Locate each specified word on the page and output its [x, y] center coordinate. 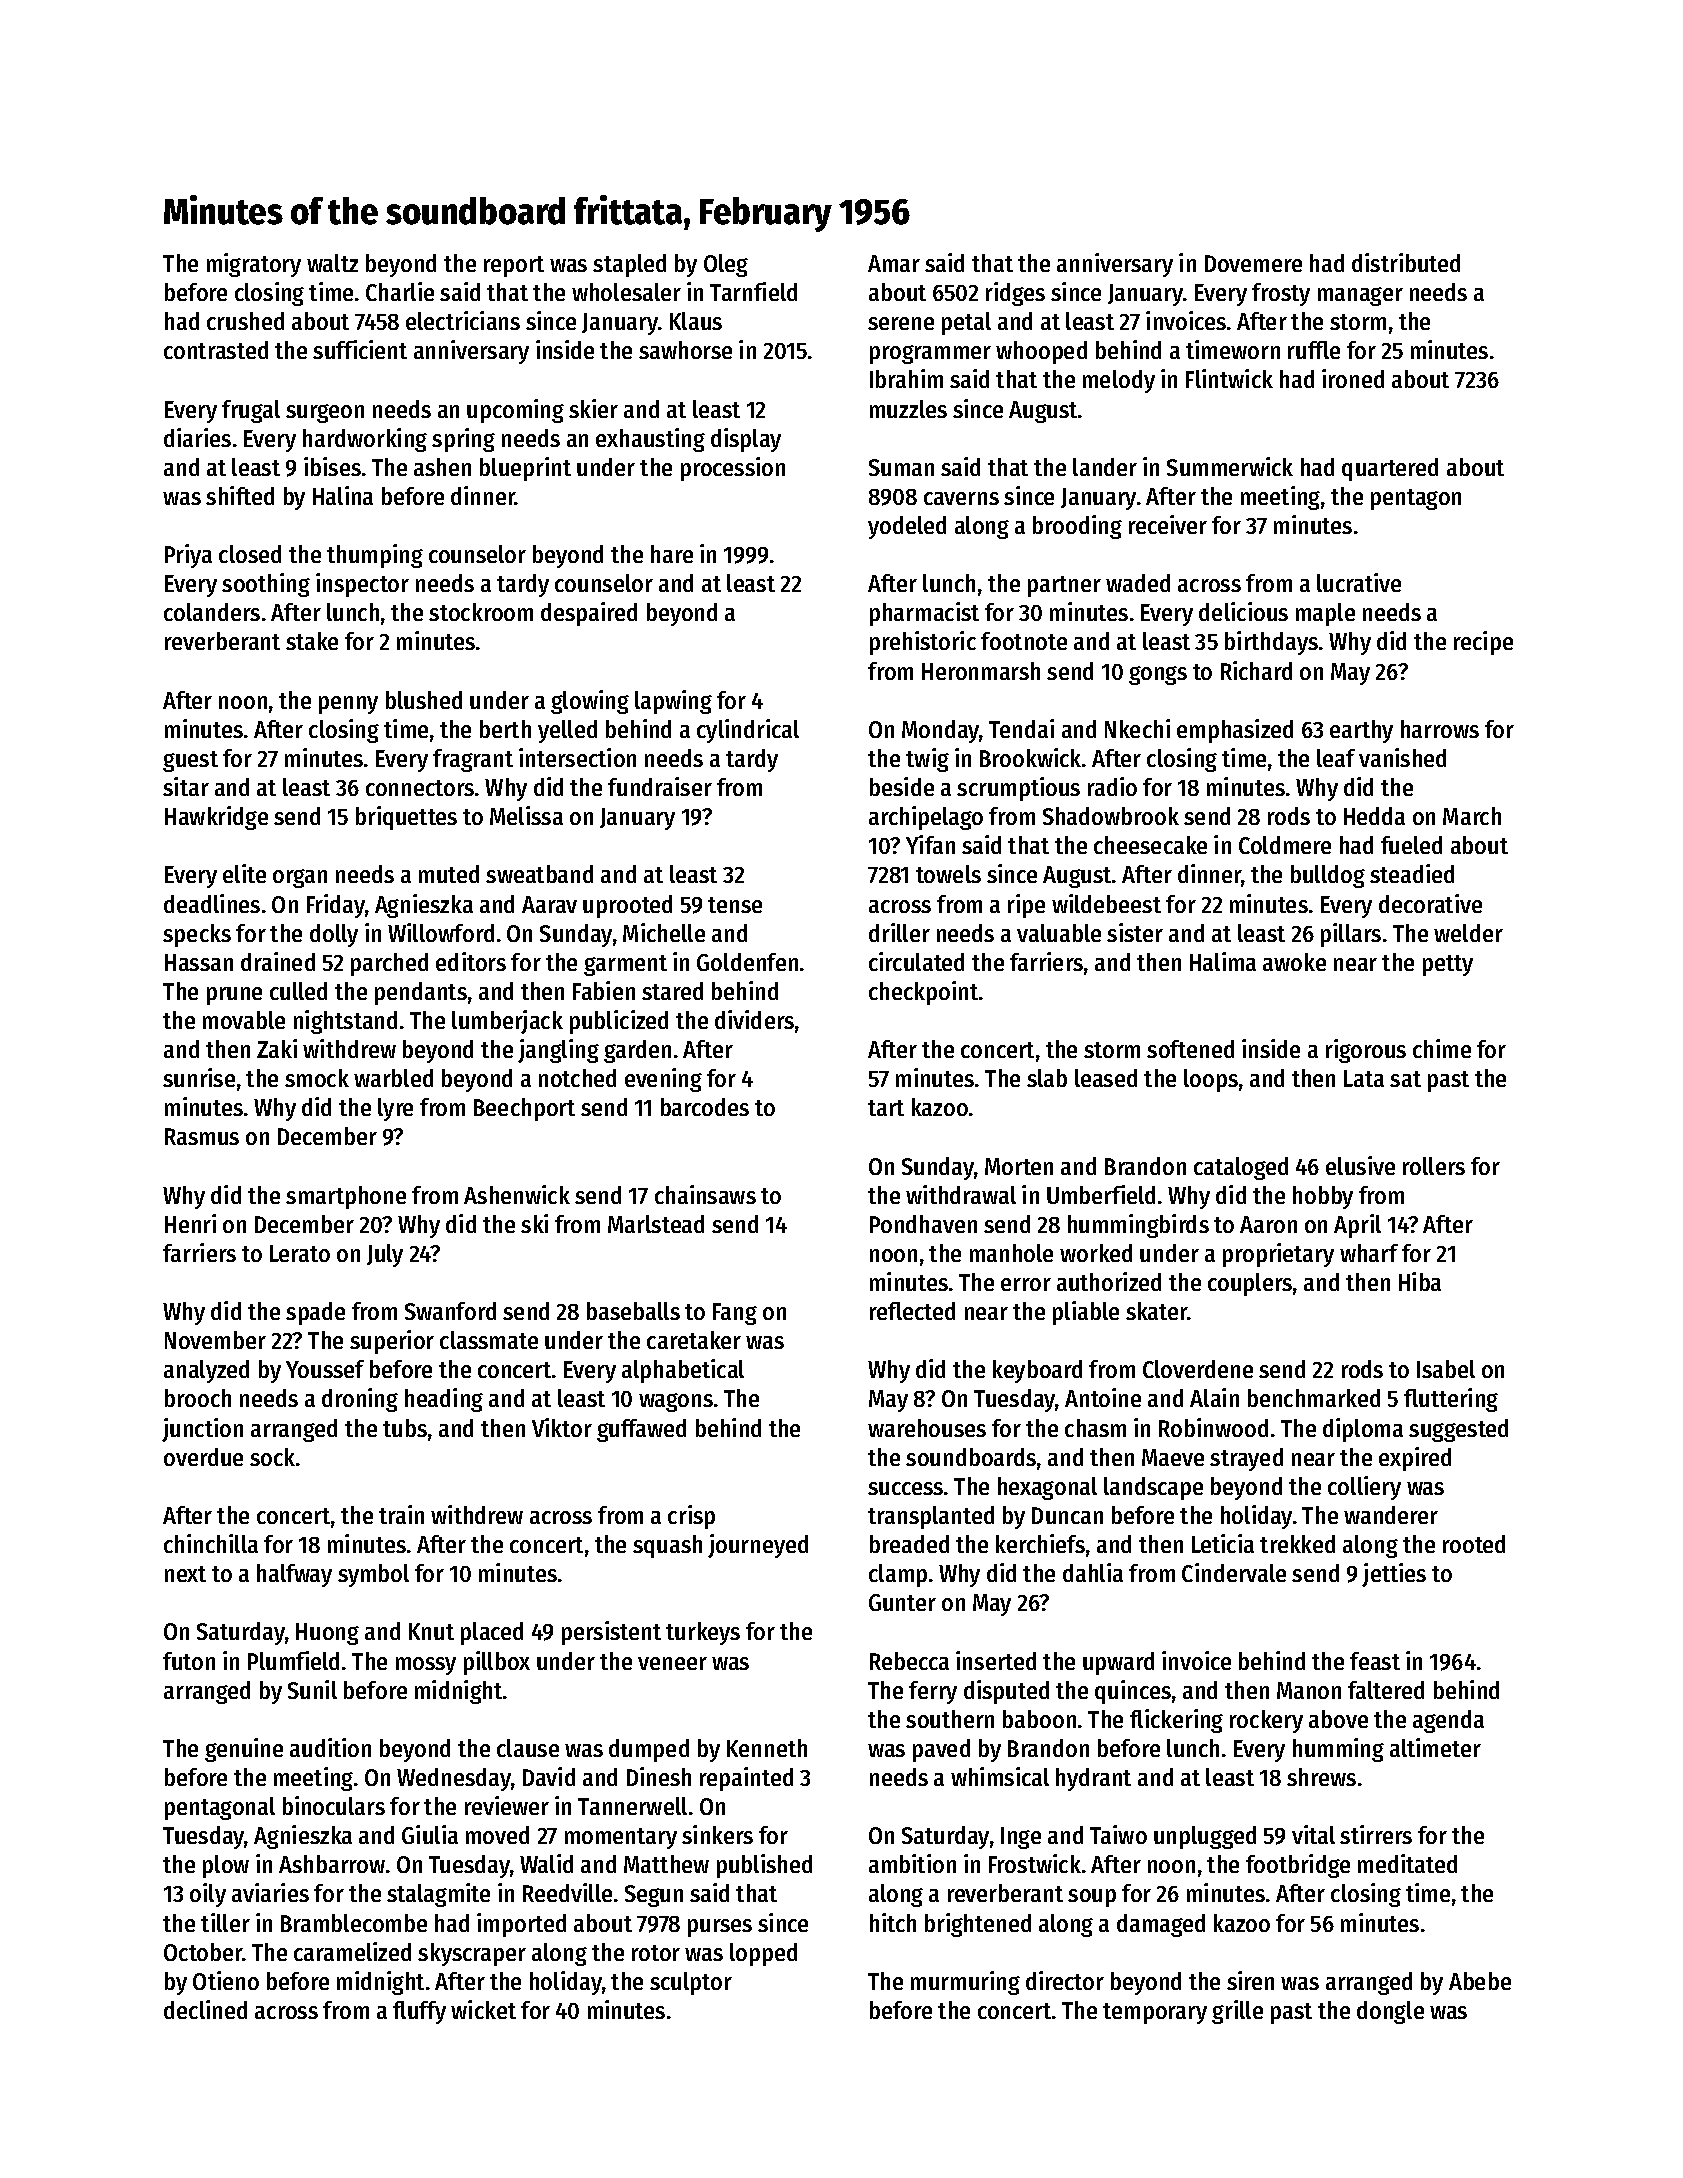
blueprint [525, 469]
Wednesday [454, 1779]
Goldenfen [747, 962]
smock [317, 1078]
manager [1360, 296]
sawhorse [685, 350]
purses [720, 1928]
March [1472, 816]
